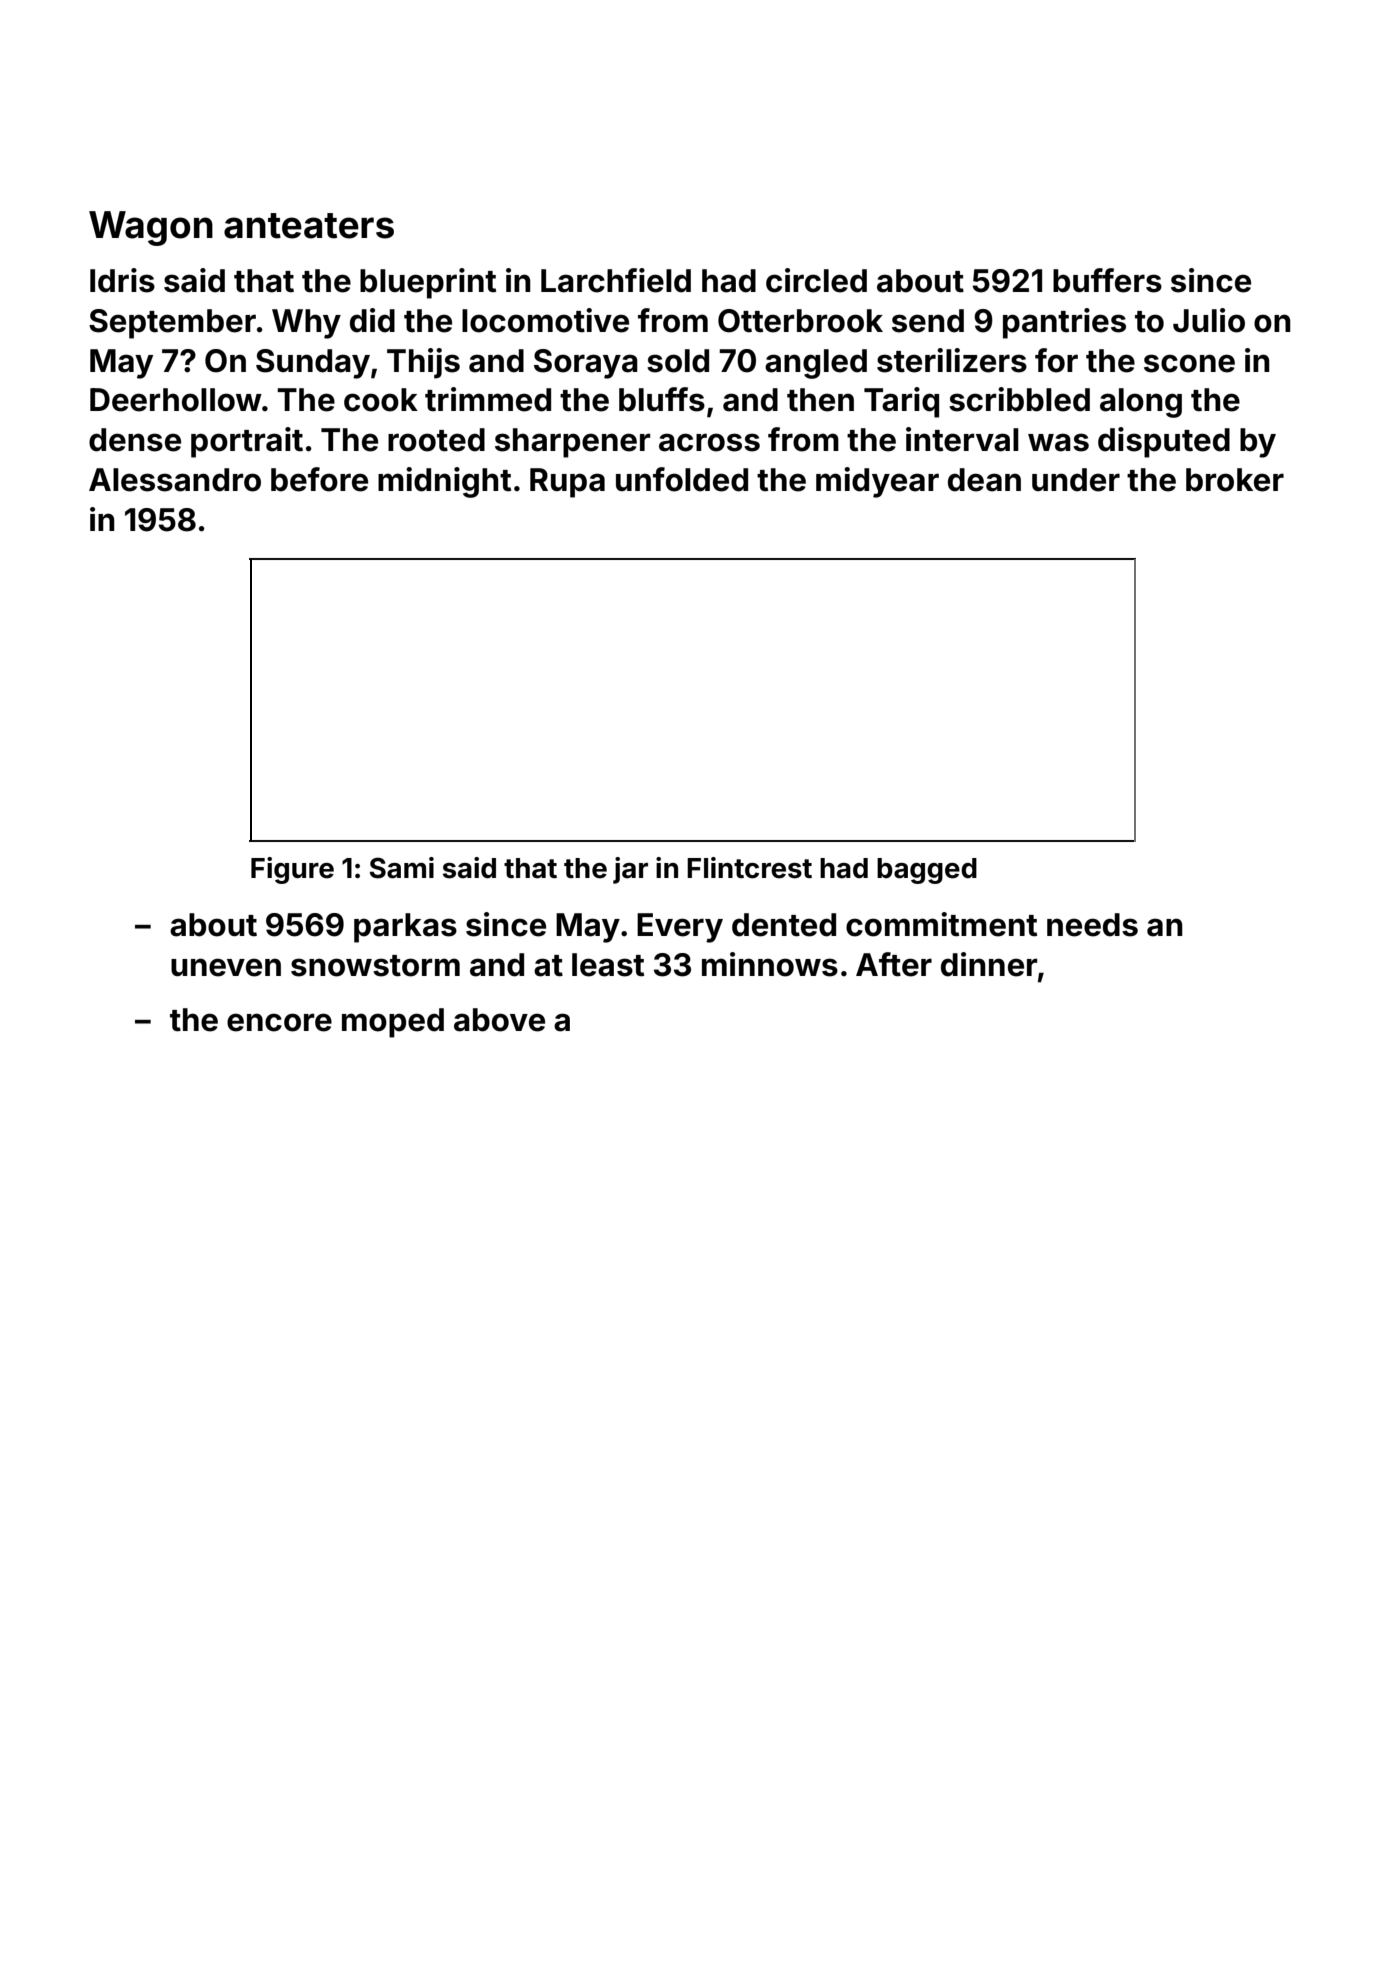 The image size is (1386, 1969). I want to click on uneven, so click(226, 967).
